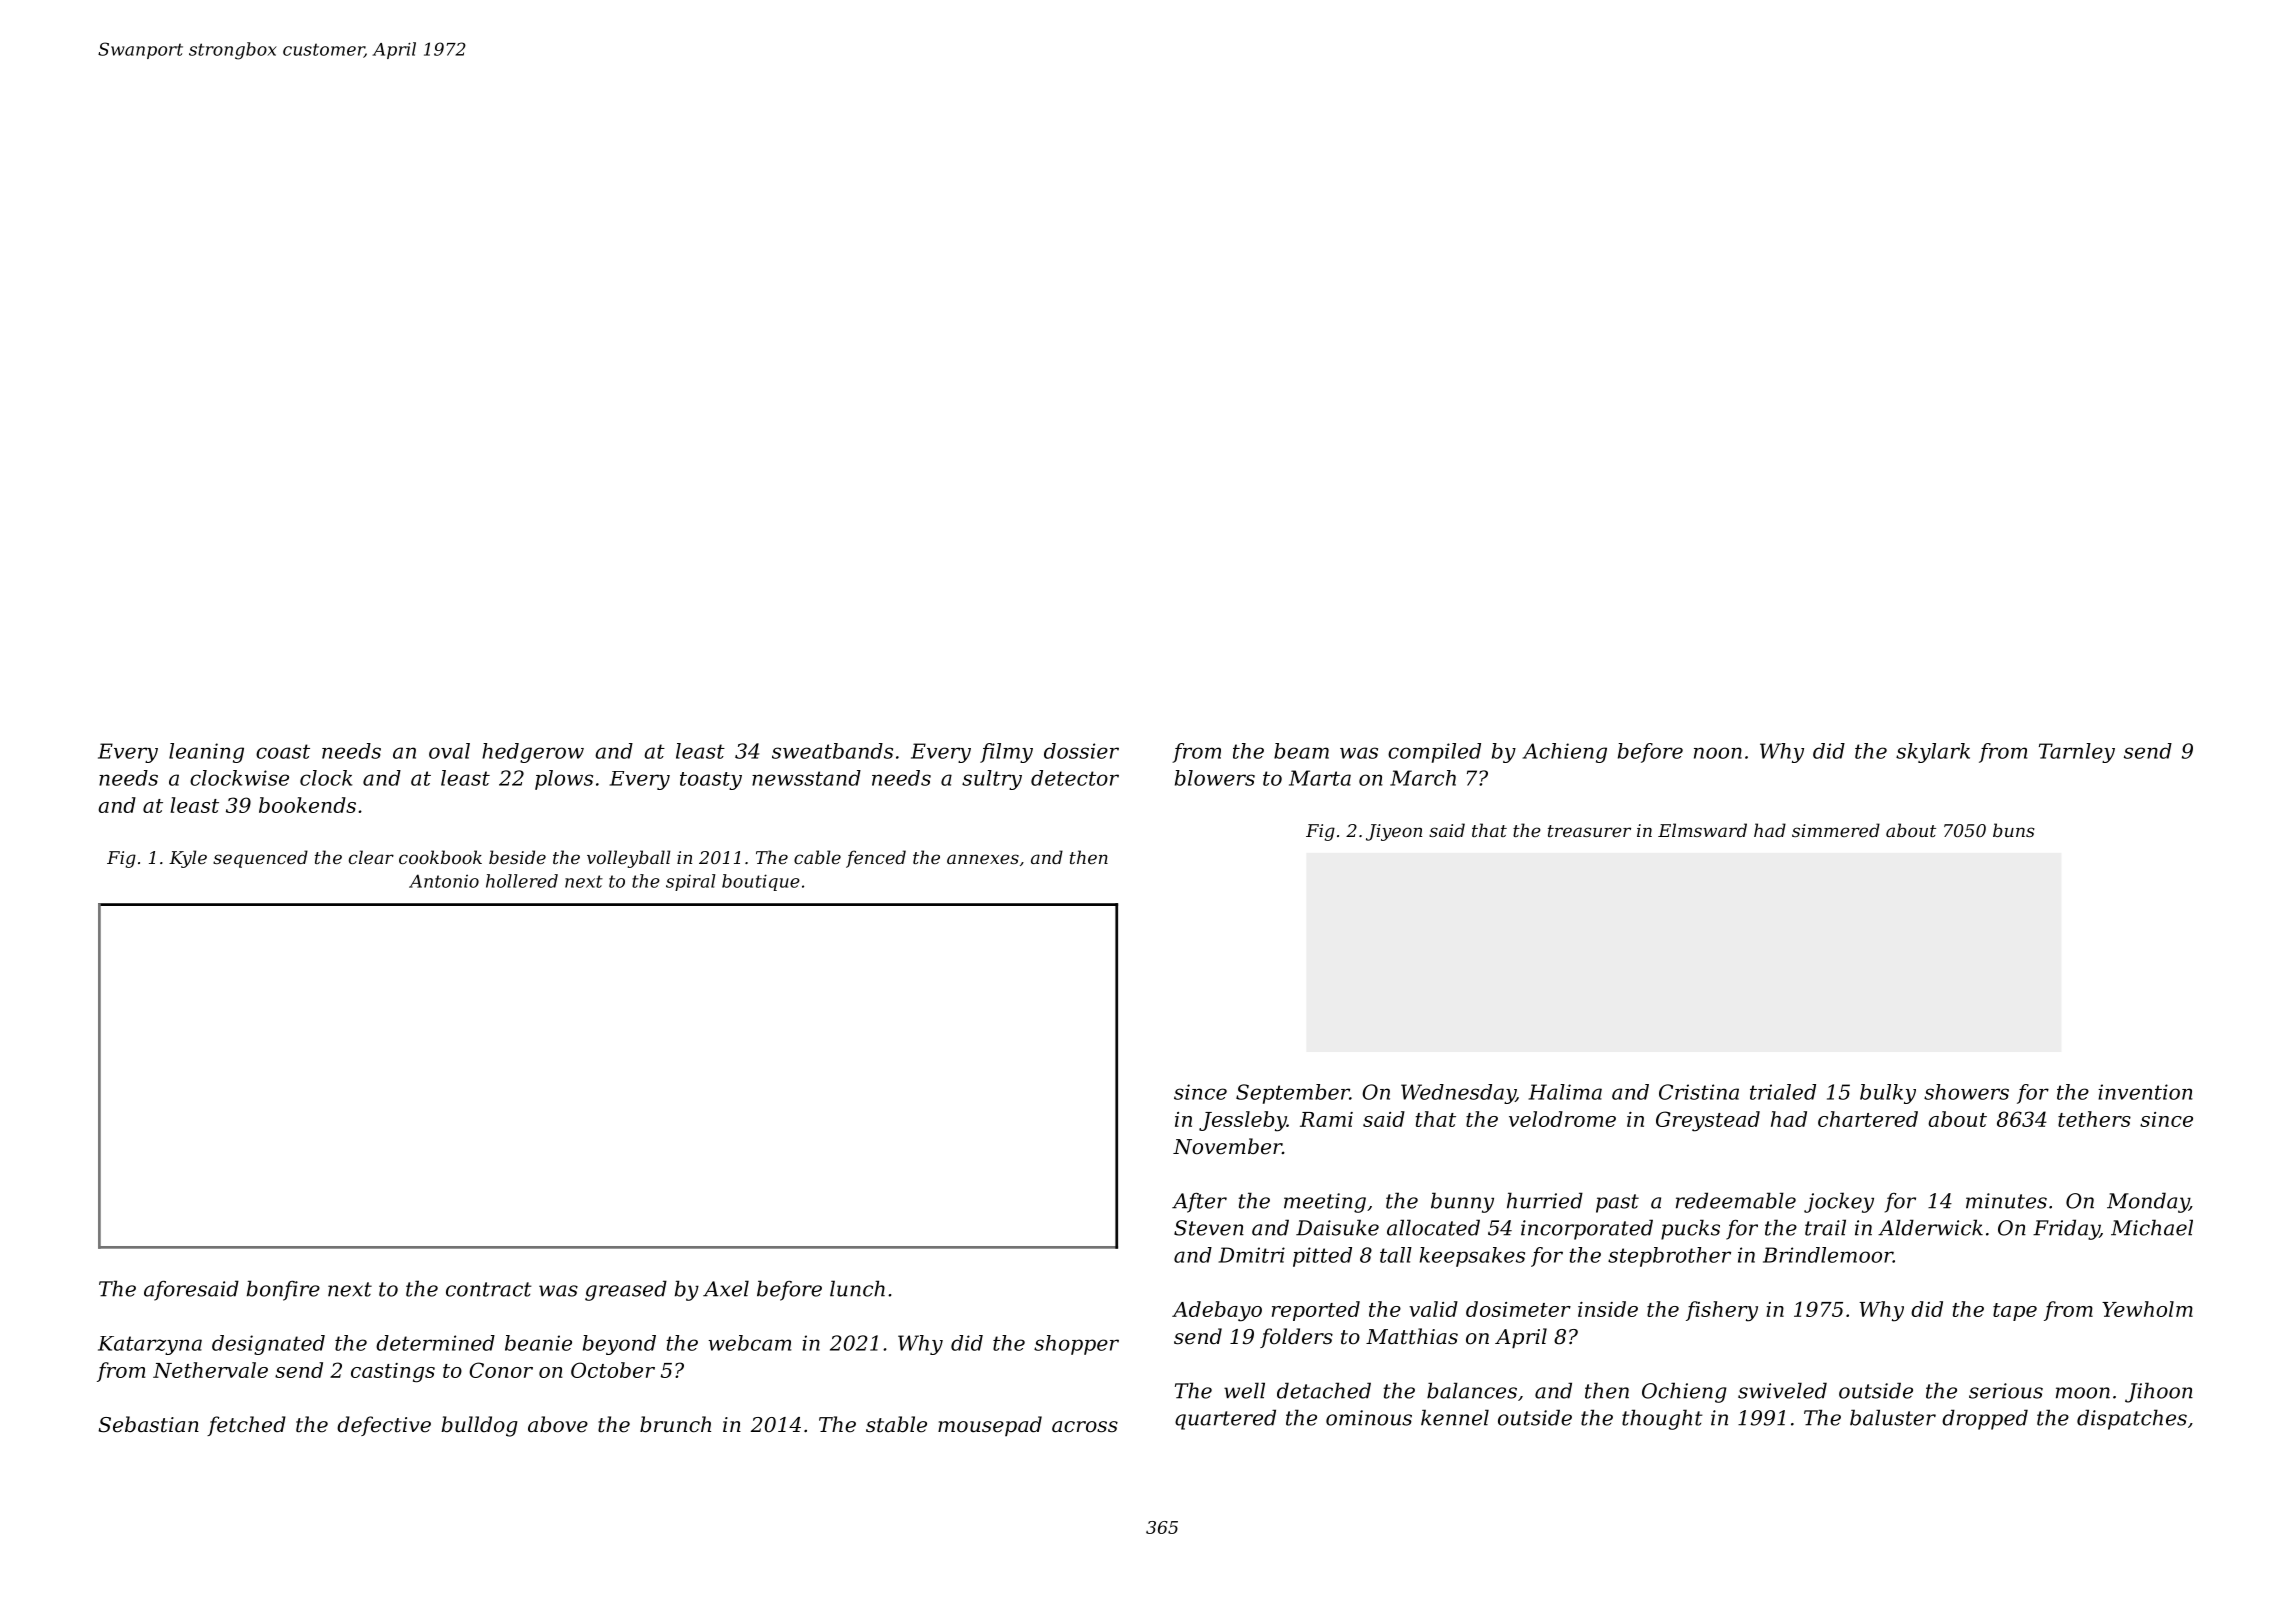 Image resolution: width=2292 pixels, height=1620 pixels. Describe the element at coordinates (1199, 1203) in the screenshot. I see `After` at that location.
